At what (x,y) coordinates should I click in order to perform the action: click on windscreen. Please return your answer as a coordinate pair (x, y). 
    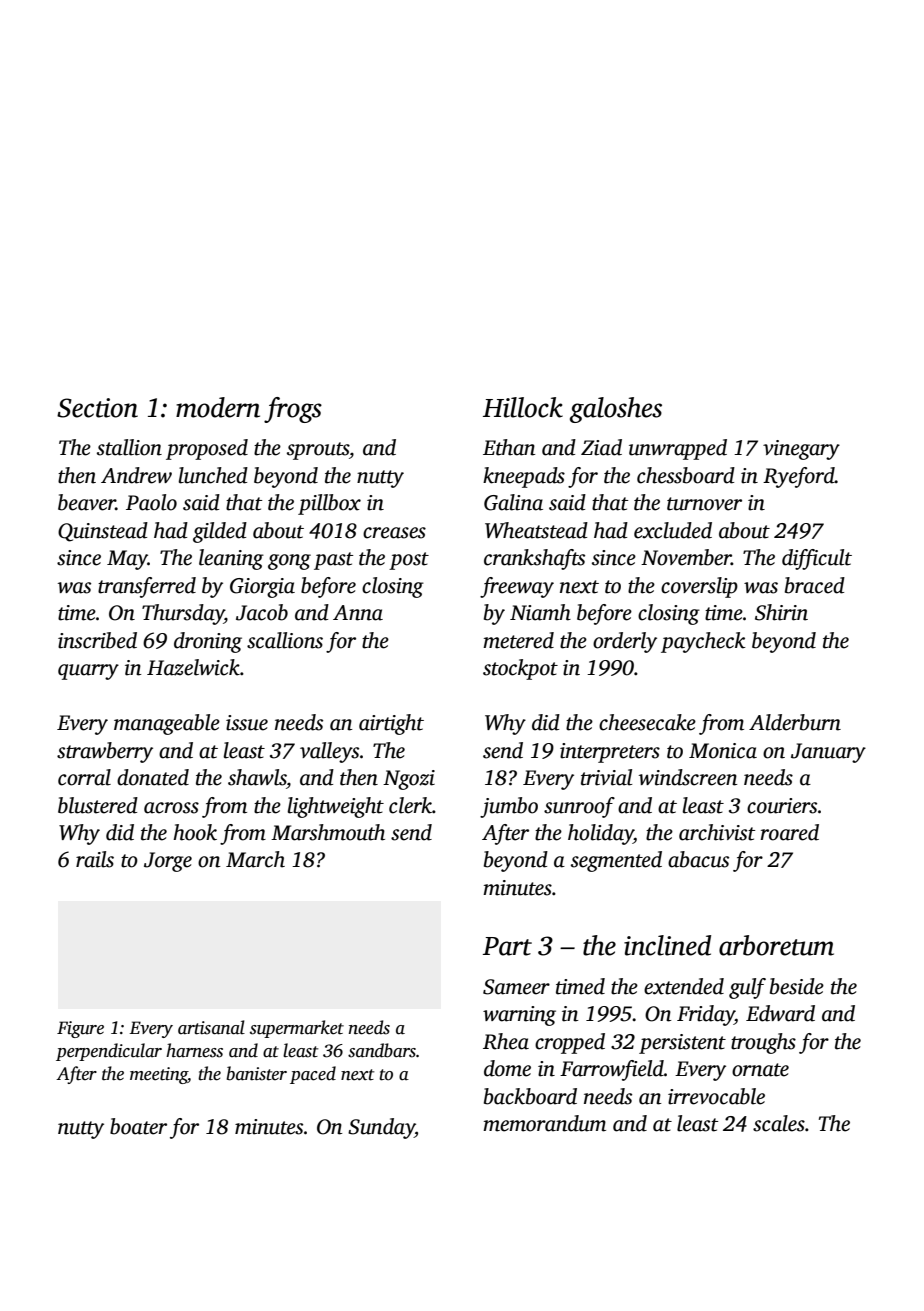
    Looking at the image, I should click on (688, 777).
